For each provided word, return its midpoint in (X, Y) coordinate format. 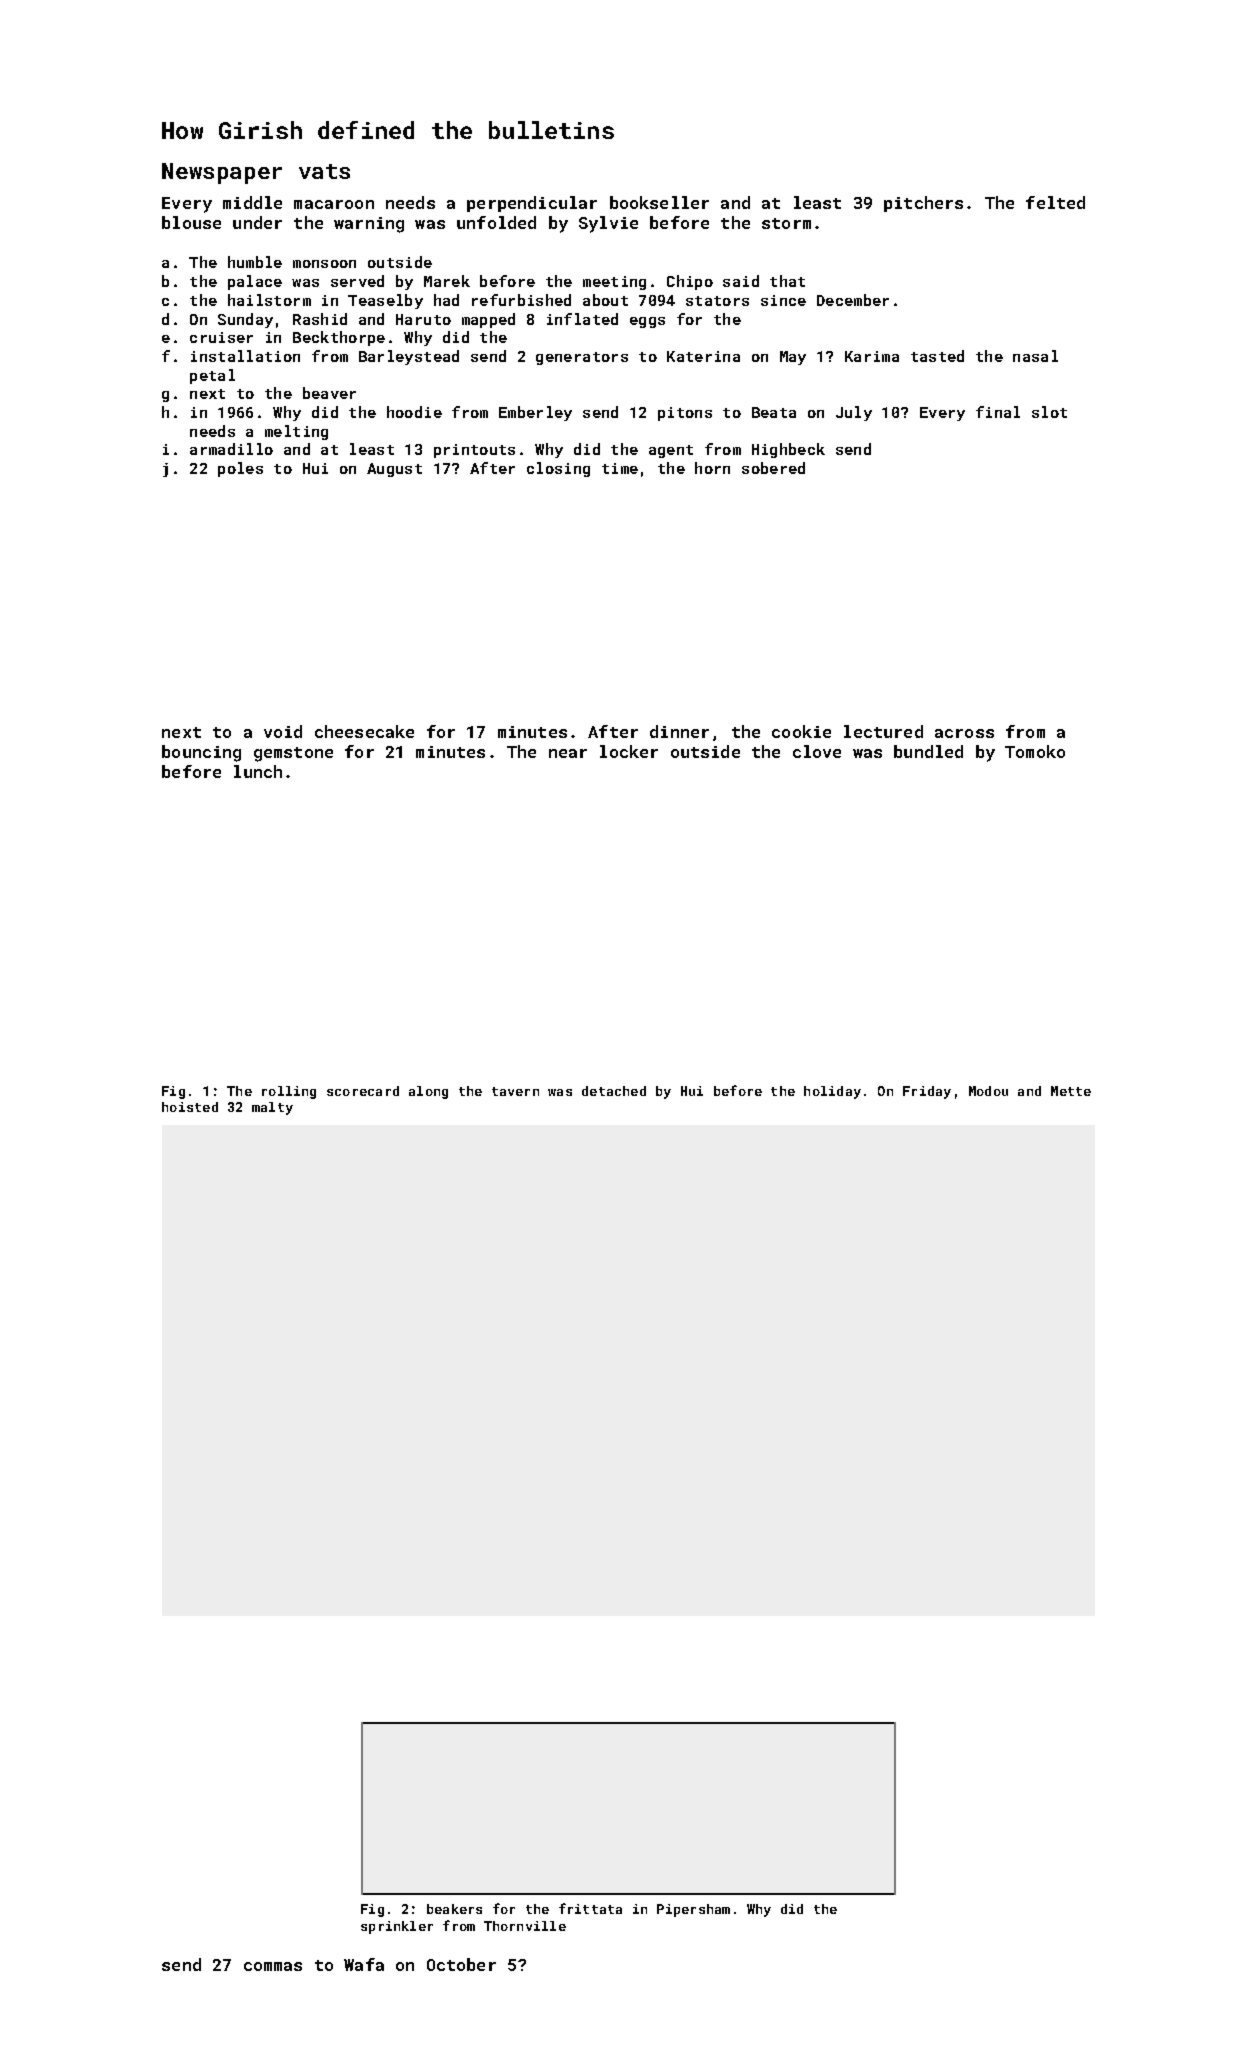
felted (1055, 202)
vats (324, 171)
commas (273, 1966)
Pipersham (693, 1910)
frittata (590, 1908)
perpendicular (532, 204)
